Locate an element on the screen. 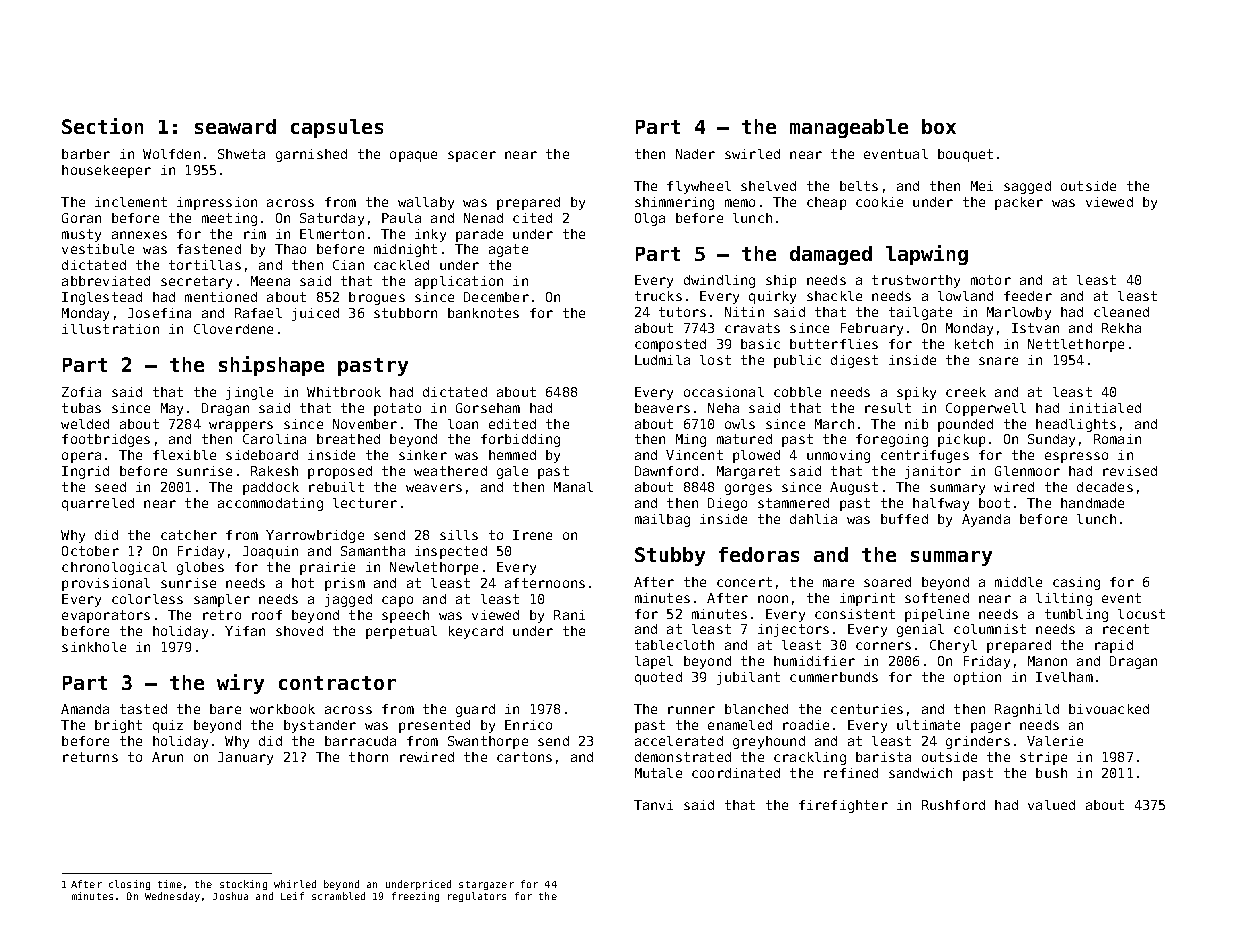 The height and width of the screenshot is (952, 1233). manageable is located at coordinates (849, 128).
